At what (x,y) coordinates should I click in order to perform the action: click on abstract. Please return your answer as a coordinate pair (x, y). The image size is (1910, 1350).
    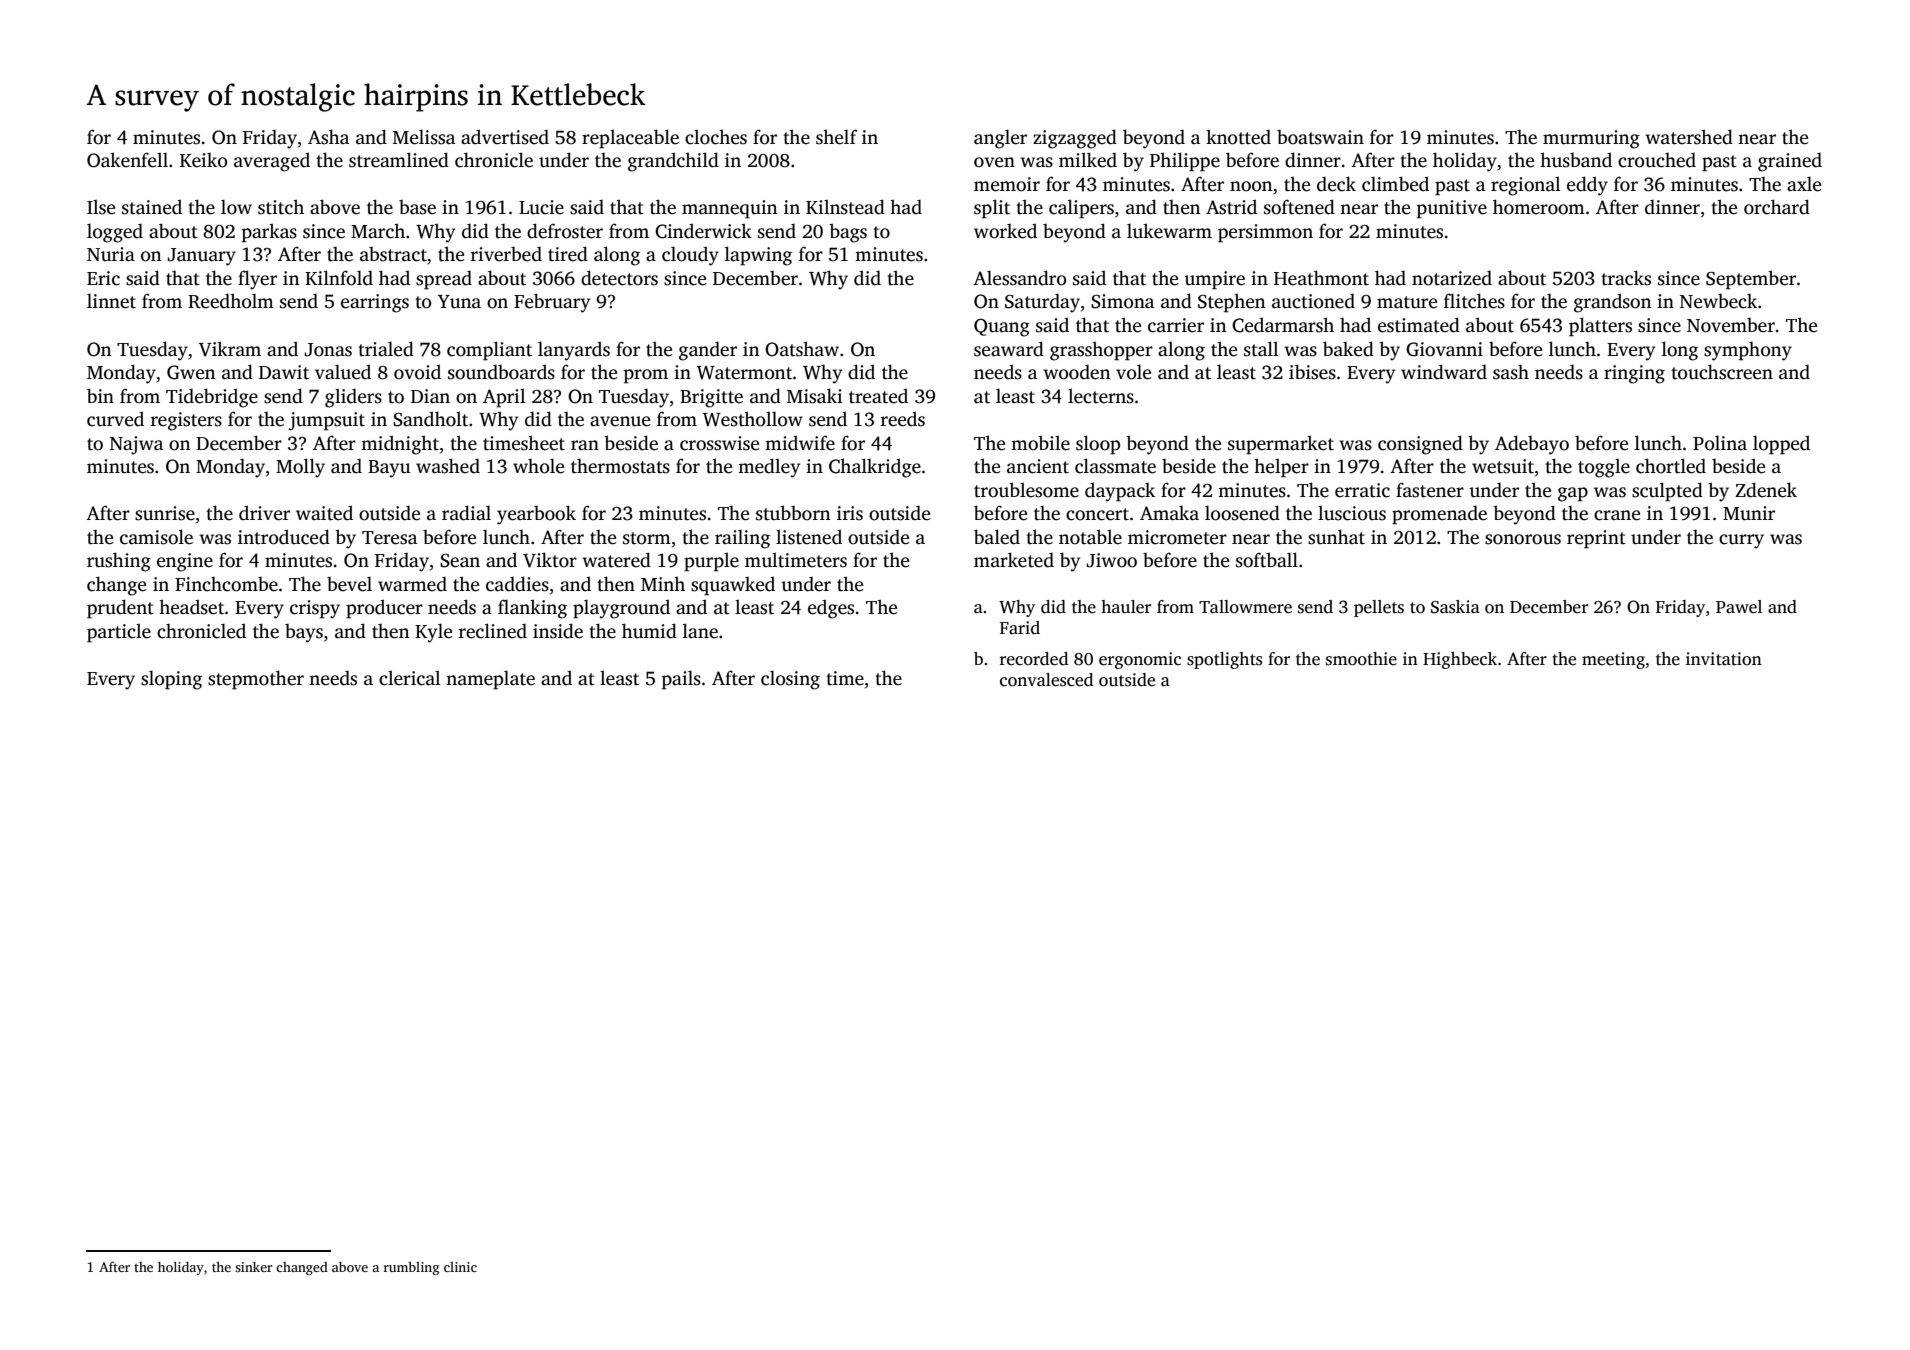
    Looking at the image, I should click on (393, 254).
